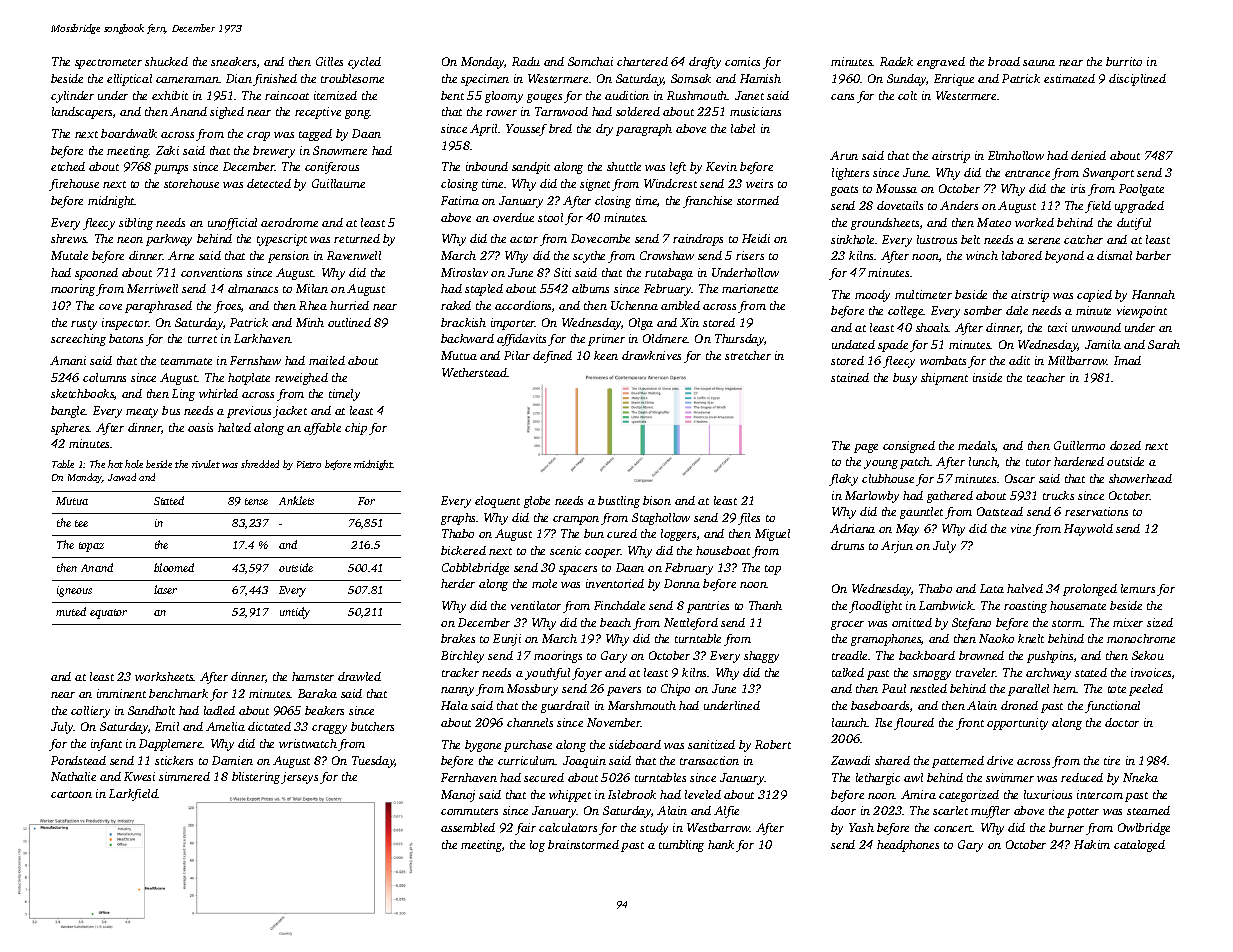 This document has width=1233, height=952. Describe the element at coordinates (680, 305) in the document. I see `ambled` at that location.
